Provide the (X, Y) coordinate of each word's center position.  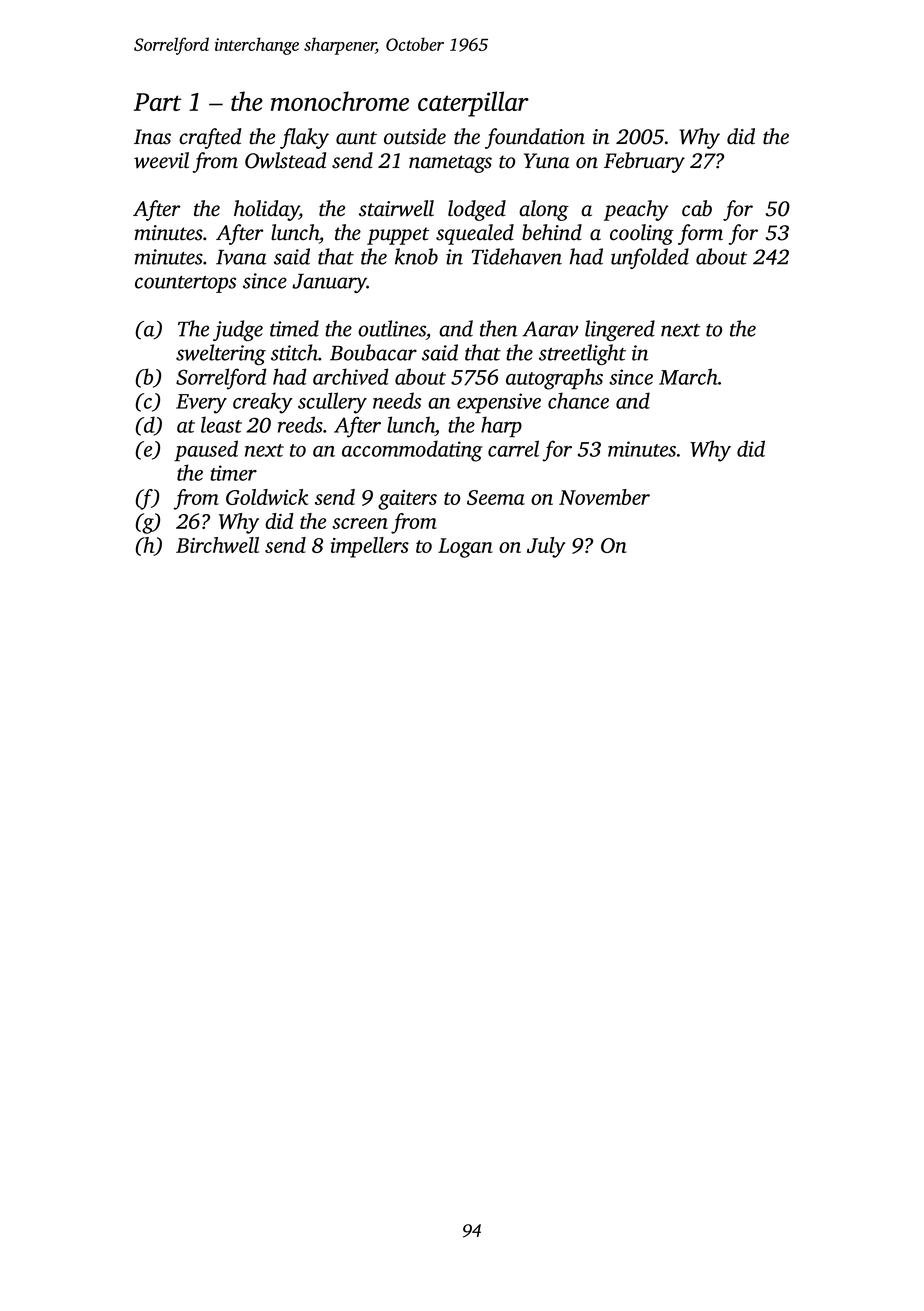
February (644, 162)
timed (294, 328)
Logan (465, 548)
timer (233, 473)
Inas (152, 137)
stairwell (396, 208)
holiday (266, 210)
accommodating (412, 451)
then (498, 328)
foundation (535, 138)
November (604, 497)
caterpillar (473, 104)
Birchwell (217, 545)
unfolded (650, 258)
